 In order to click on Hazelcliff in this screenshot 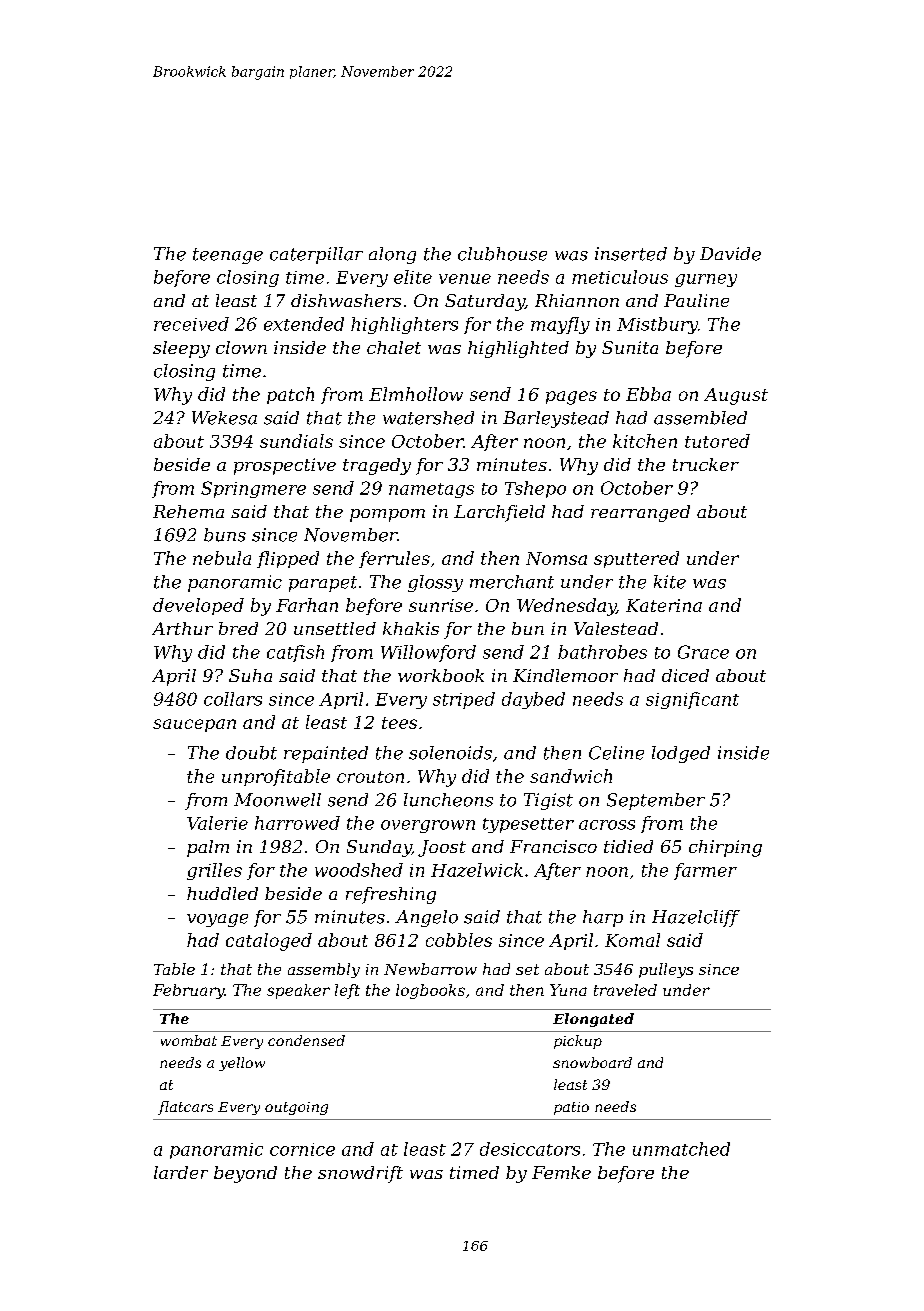, I will do `click(696, 918)`.
